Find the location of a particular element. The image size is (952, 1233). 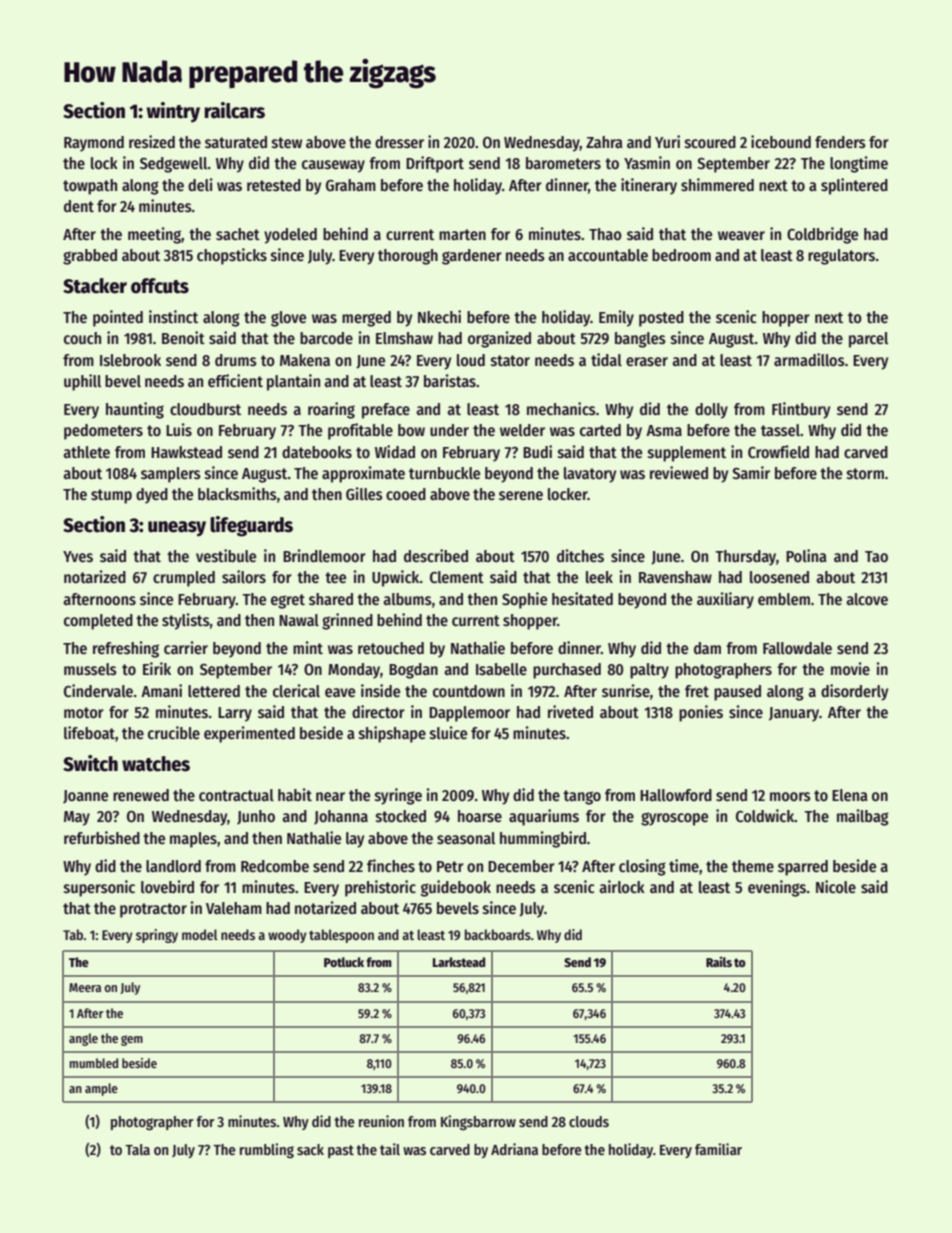

Valeham is located at coordinates (234, 908).
